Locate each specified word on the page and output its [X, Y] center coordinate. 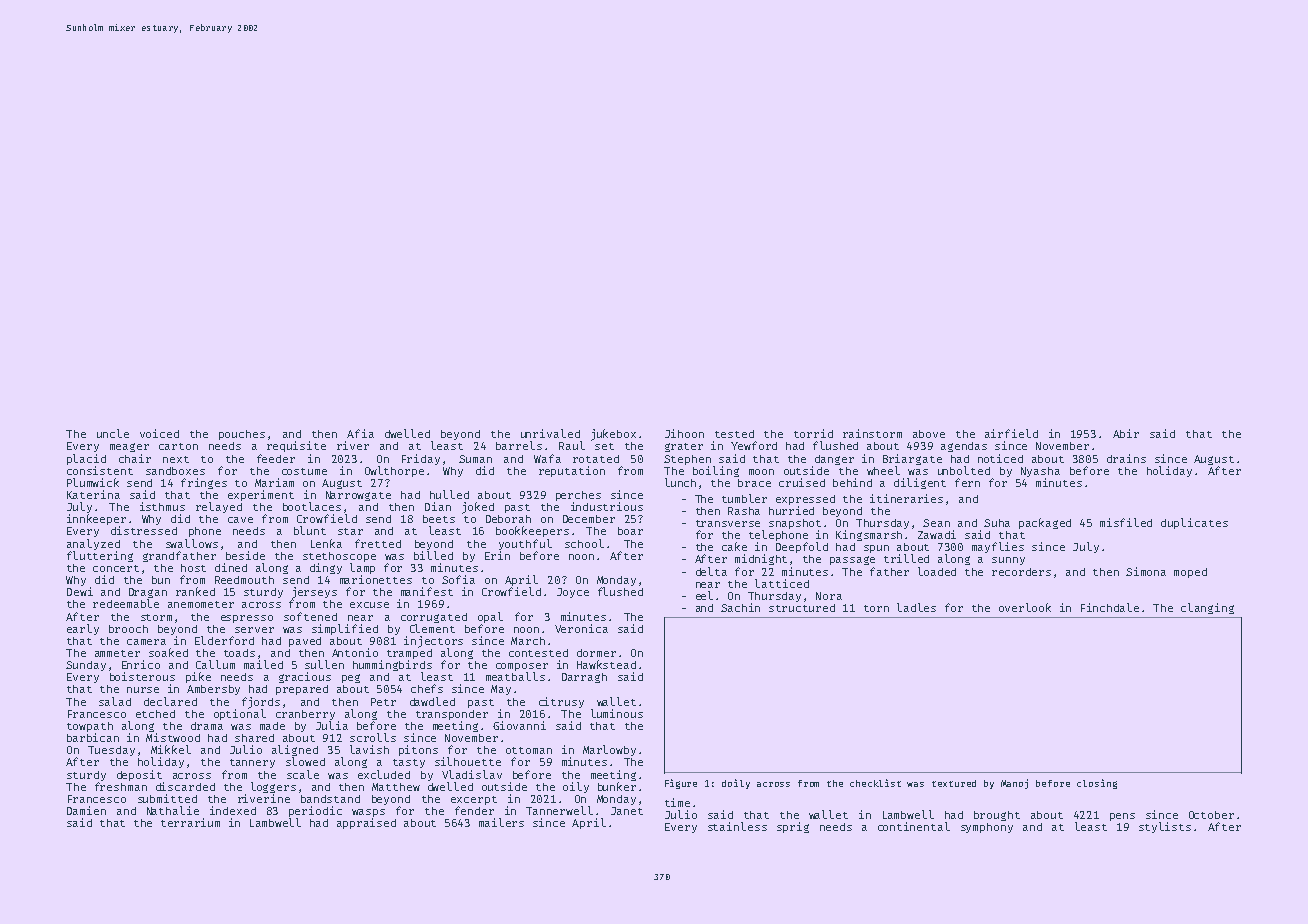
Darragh [584, 678]
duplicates [1194, 523]
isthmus [162, 506]
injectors [433, 642]
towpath [90, 727]
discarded [185, 786]
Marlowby [609, 750]
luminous [617, 713]
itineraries [906, 498]
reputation [572, 471]
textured [954, 783]
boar [630, 531]
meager [129, 447]
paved [305, 642]
